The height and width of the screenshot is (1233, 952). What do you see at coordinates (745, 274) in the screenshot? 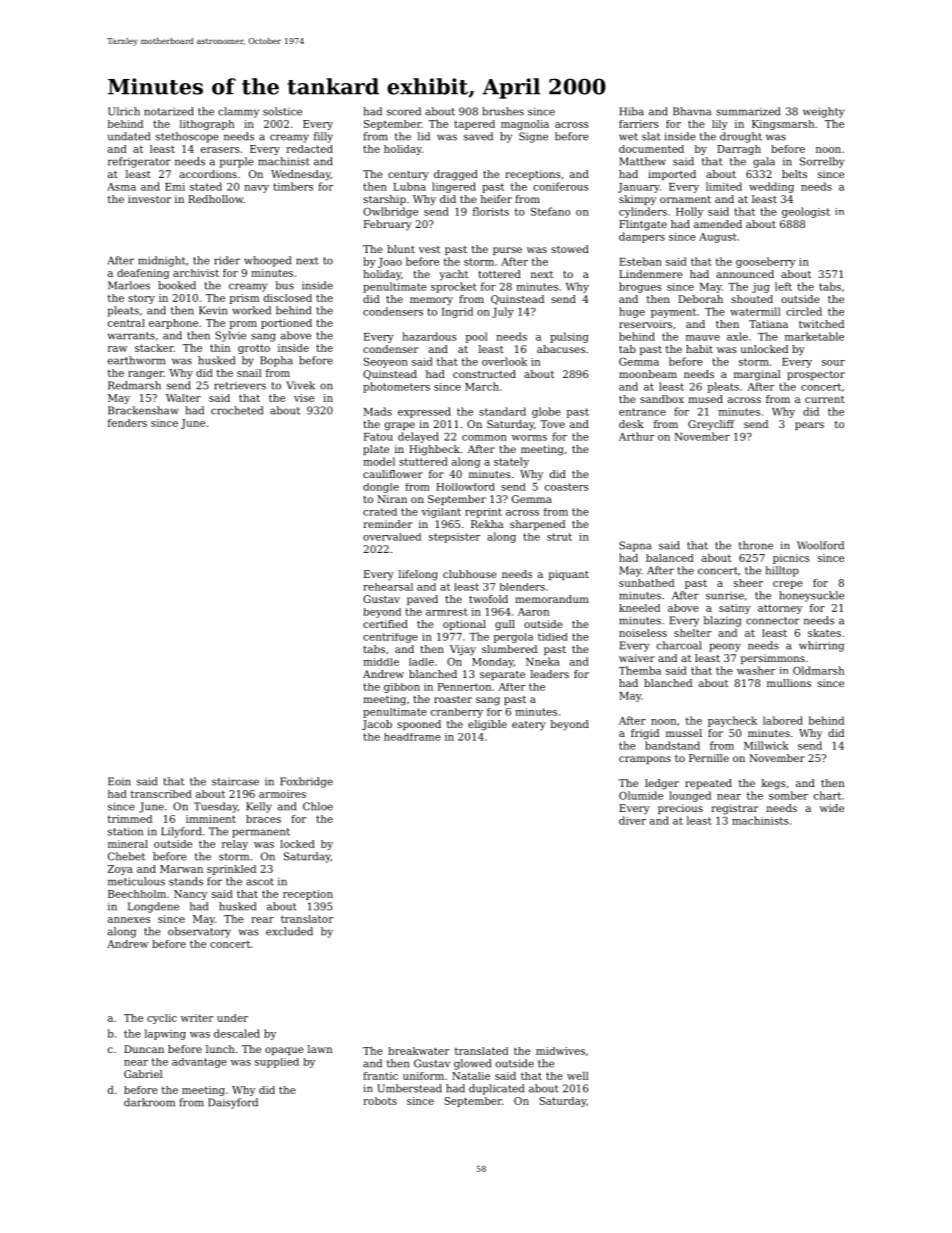
I see `announced` at bounding box center [745, 274].
